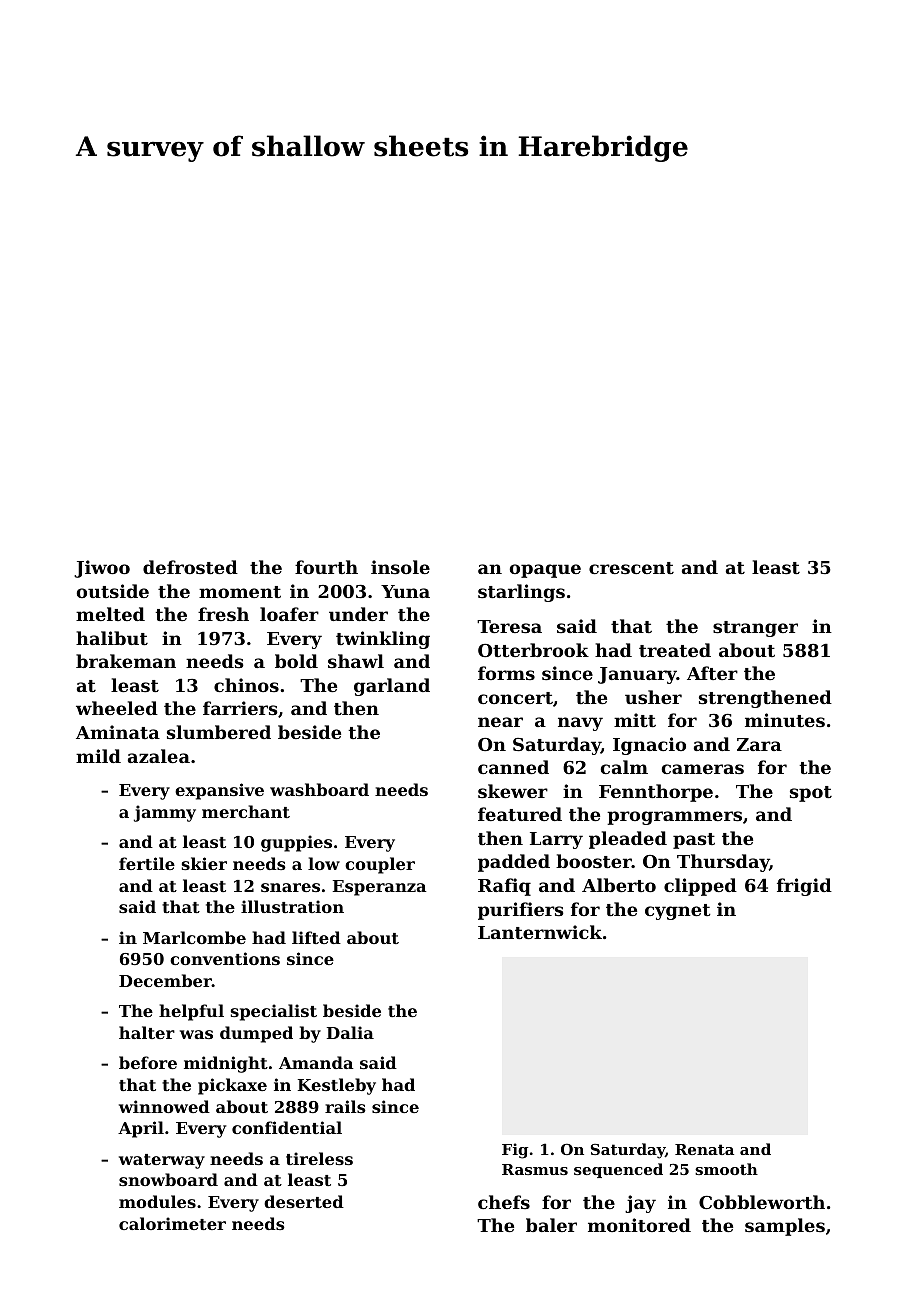  I want to click on Rasmus, so click(535, 1169).
